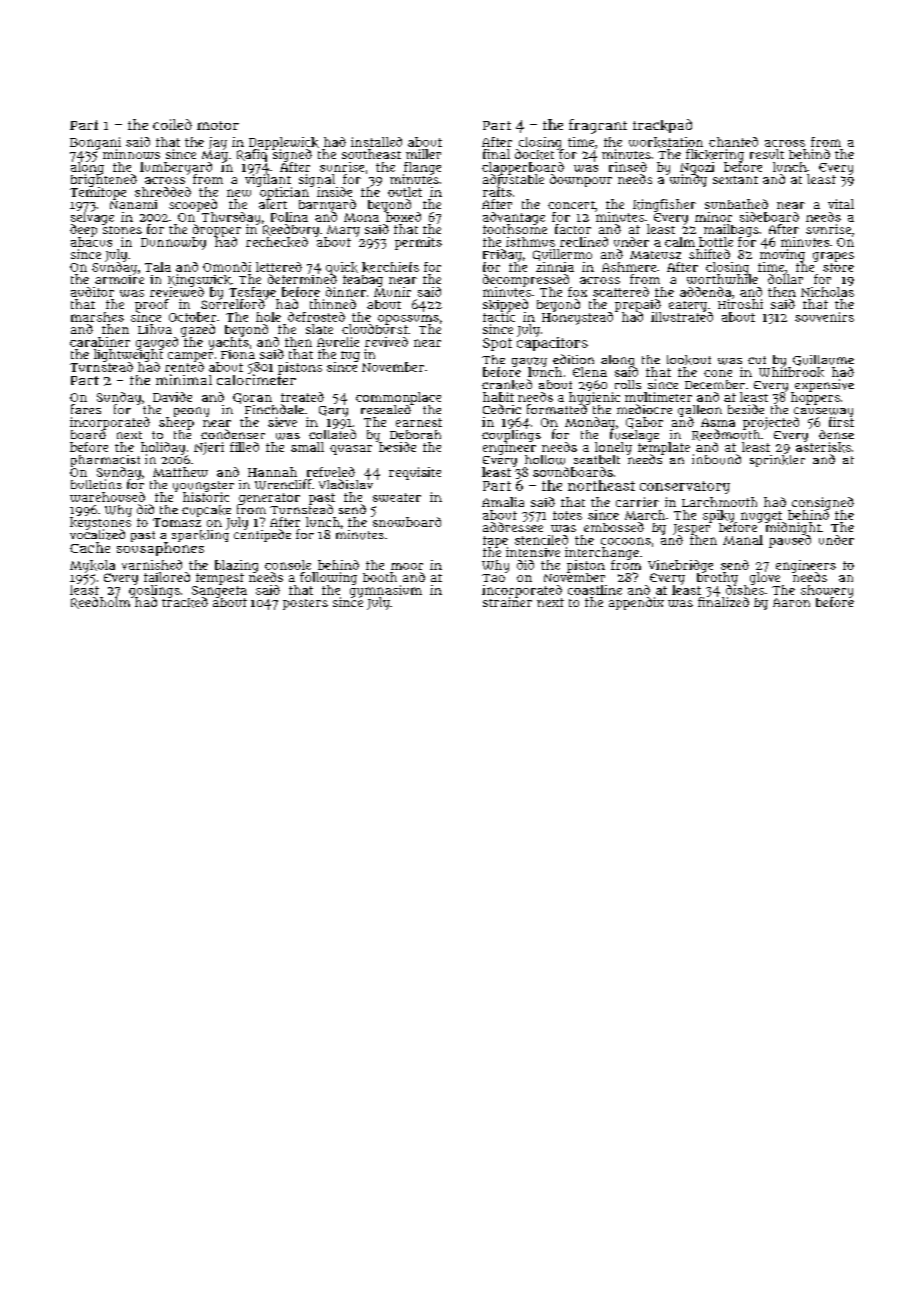  Describe the element at coordinates (415, 473) in the document. I see `requisite` at that location.
